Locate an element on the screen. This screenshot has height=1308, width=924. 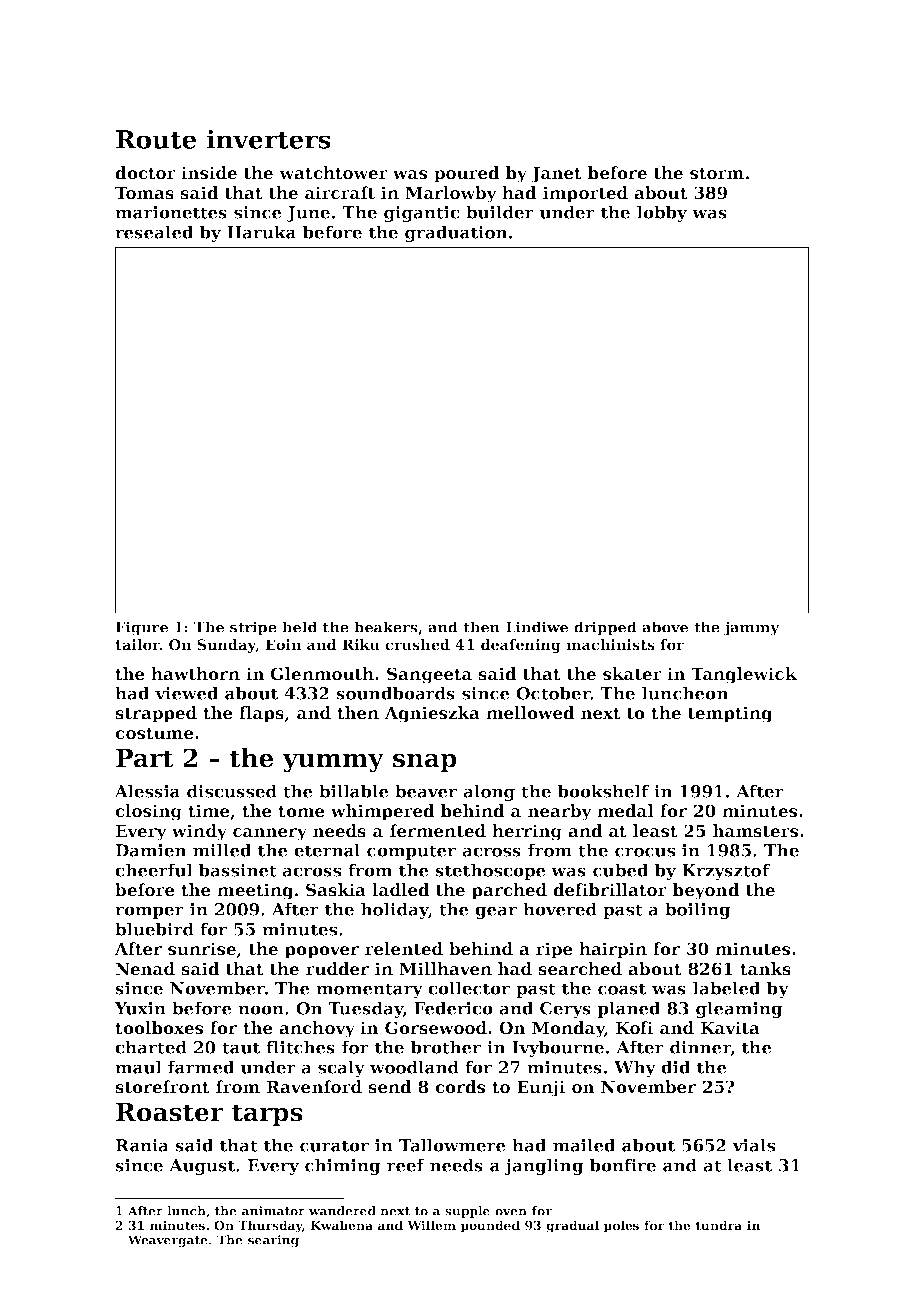
Haruka is located at coordinates (261, 232).
